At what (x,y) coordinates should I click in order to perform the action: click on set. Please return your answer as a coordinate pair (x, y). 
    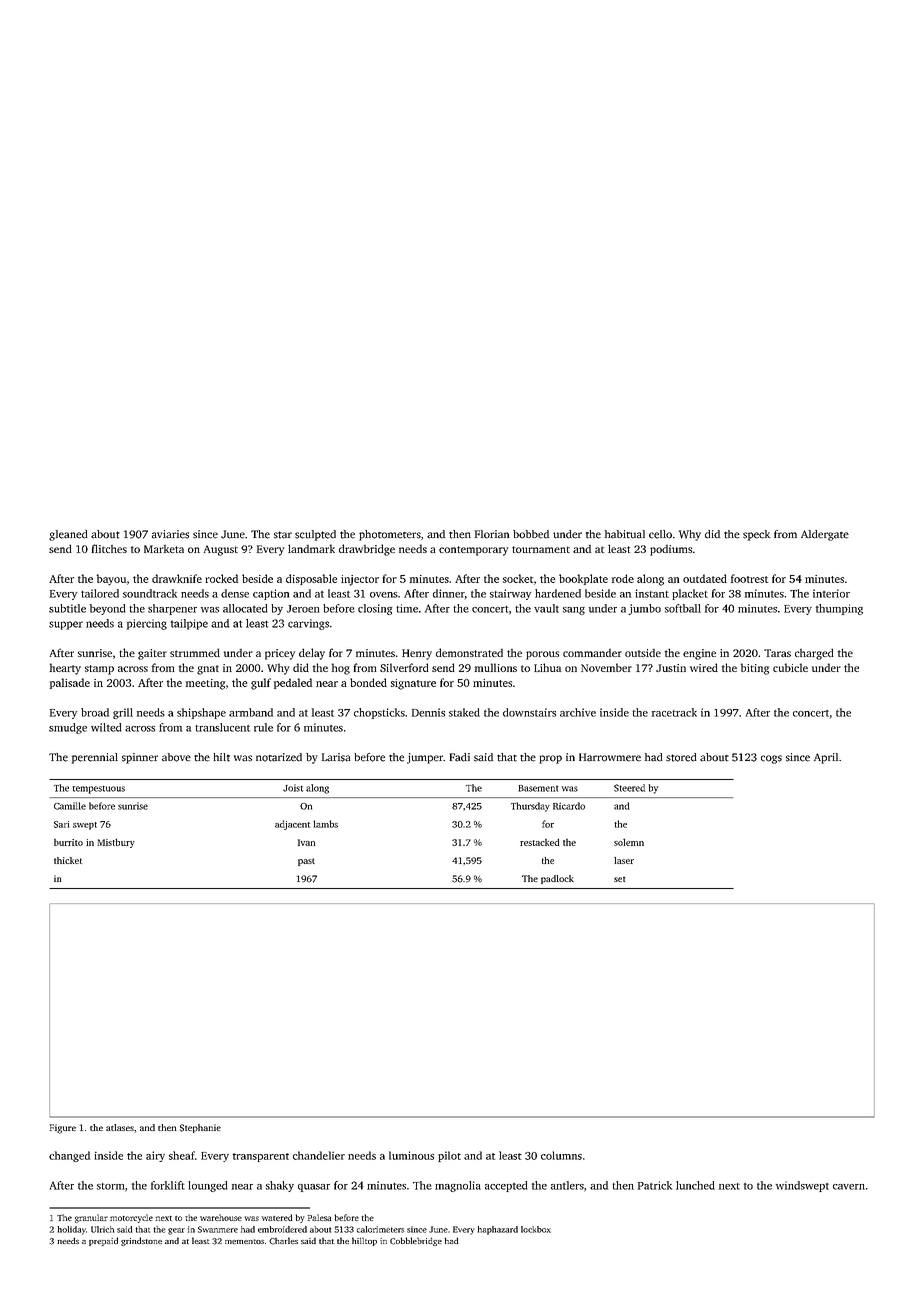
    Looking at the image, I should click on (619, 879).
